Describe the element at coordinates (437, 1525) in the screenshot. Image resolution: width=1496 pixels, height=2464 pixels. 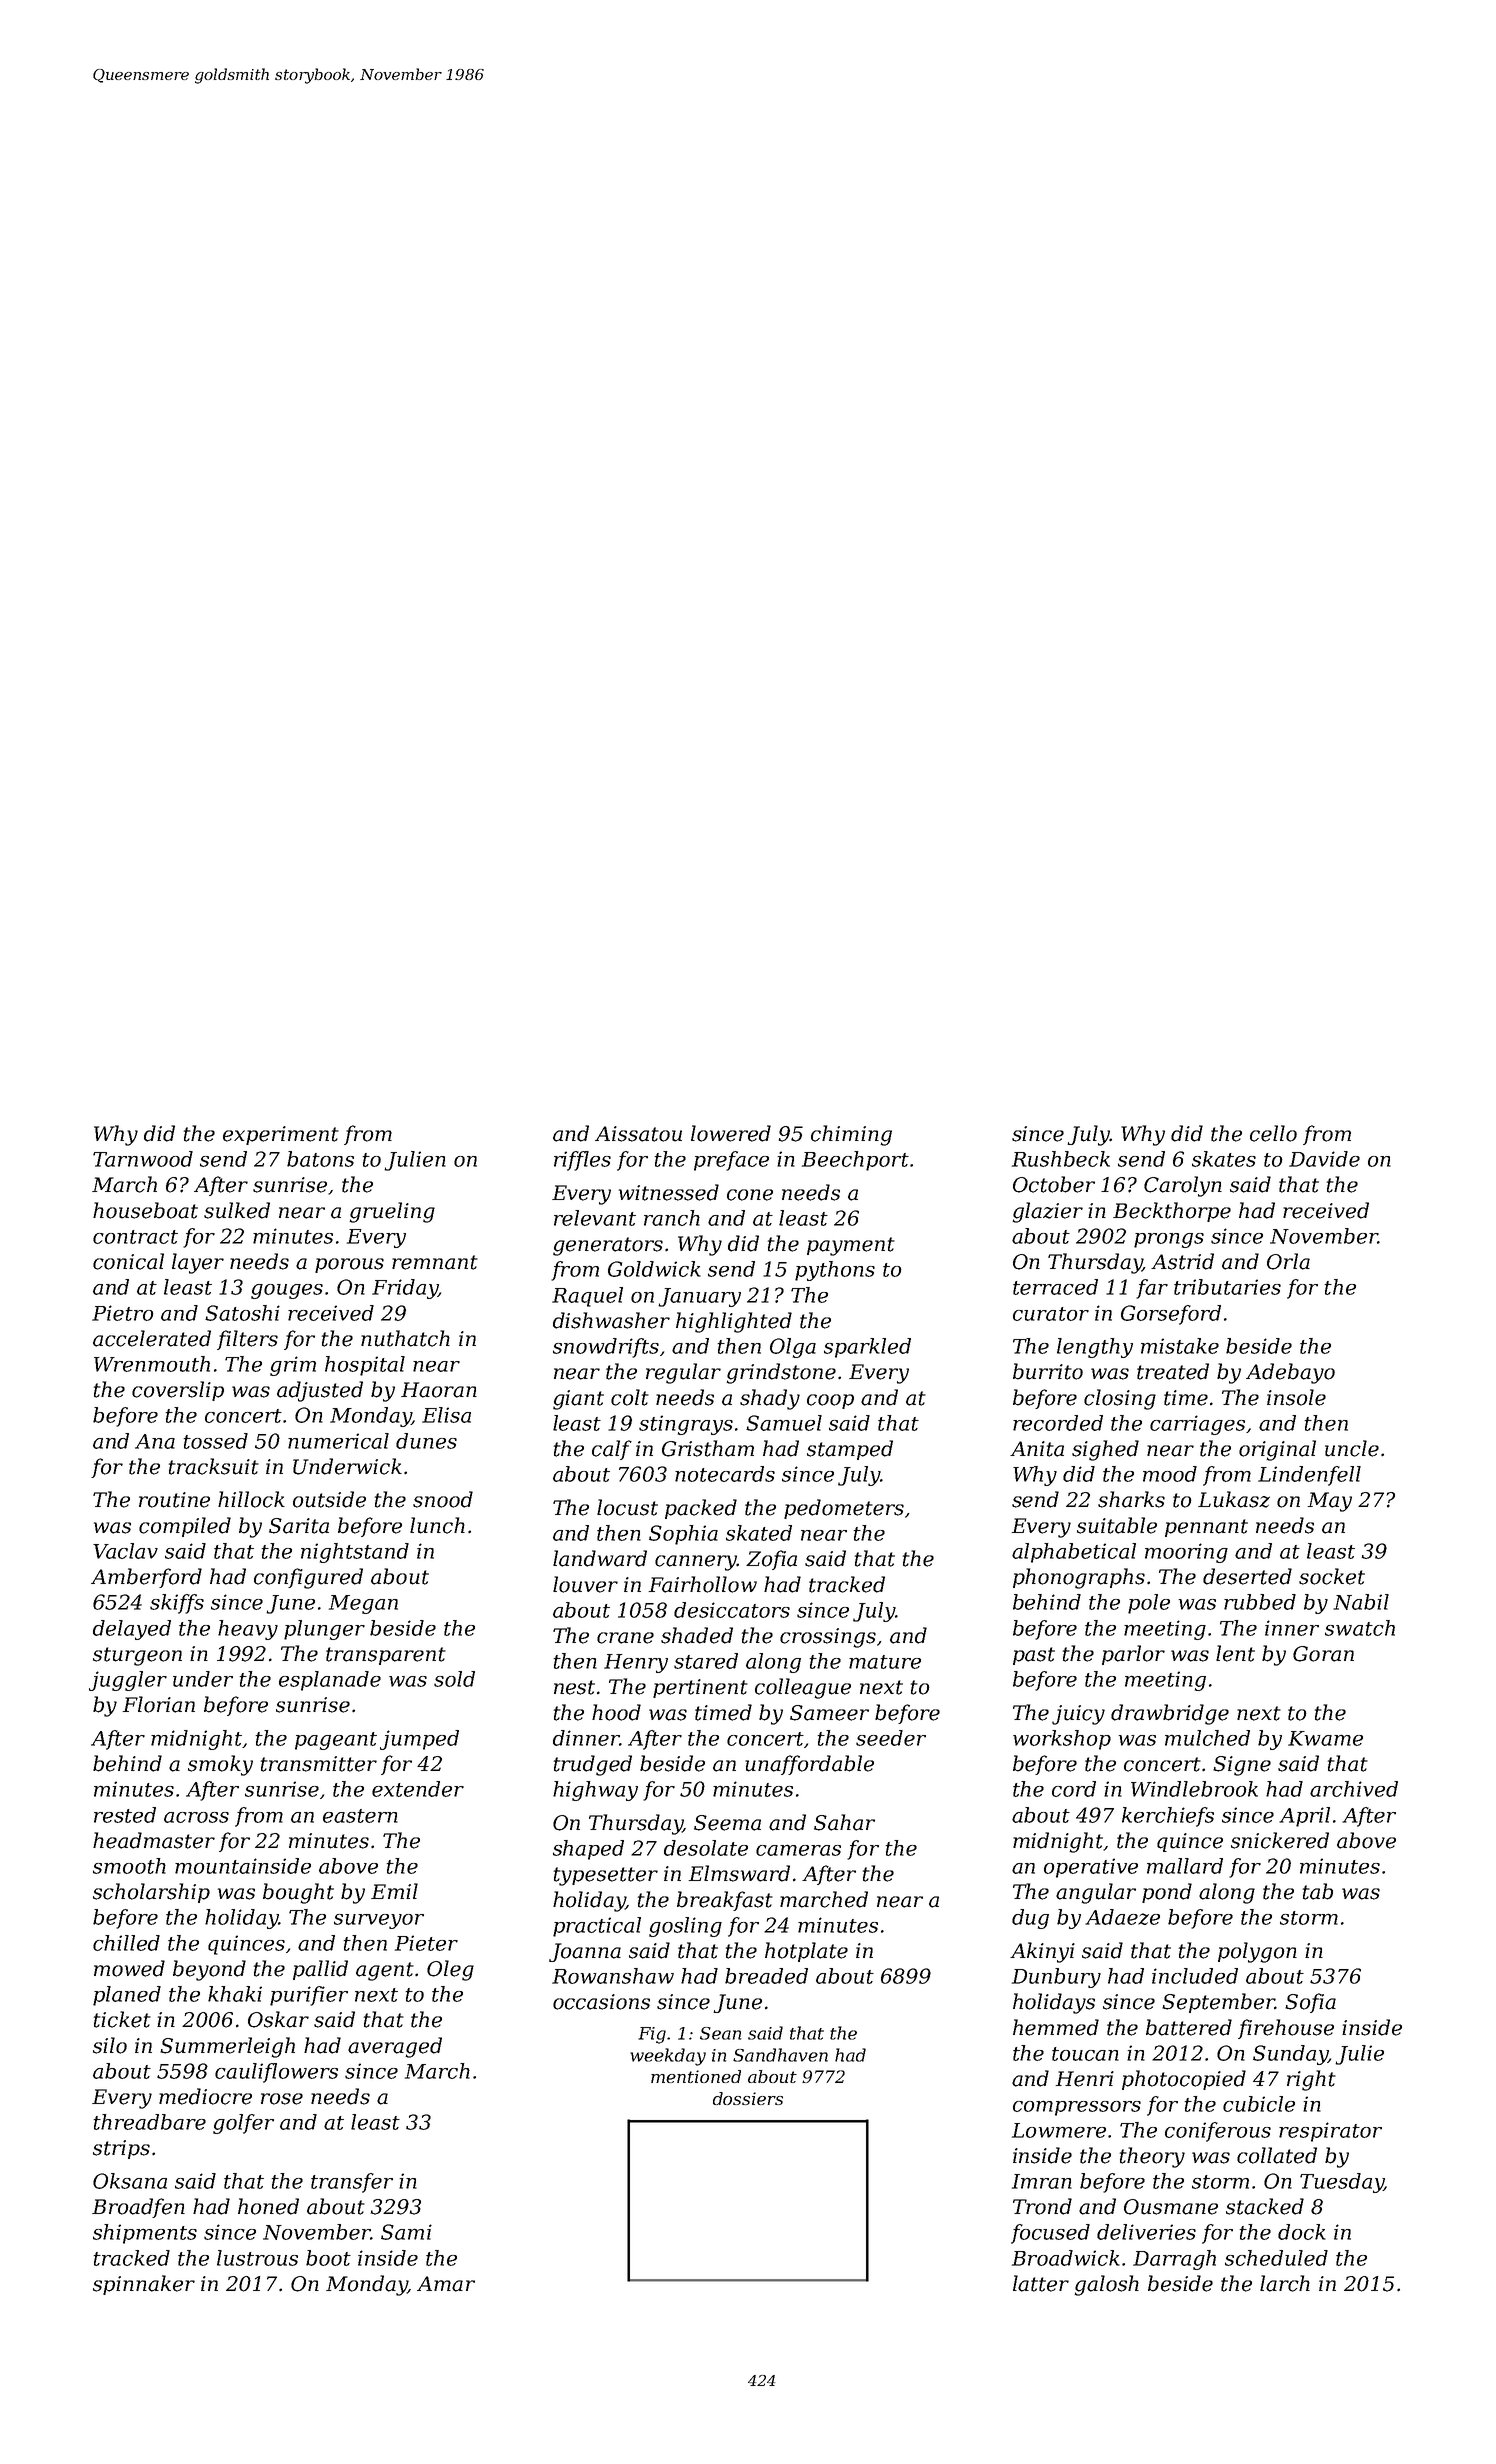
I see `lunch` at that location.
